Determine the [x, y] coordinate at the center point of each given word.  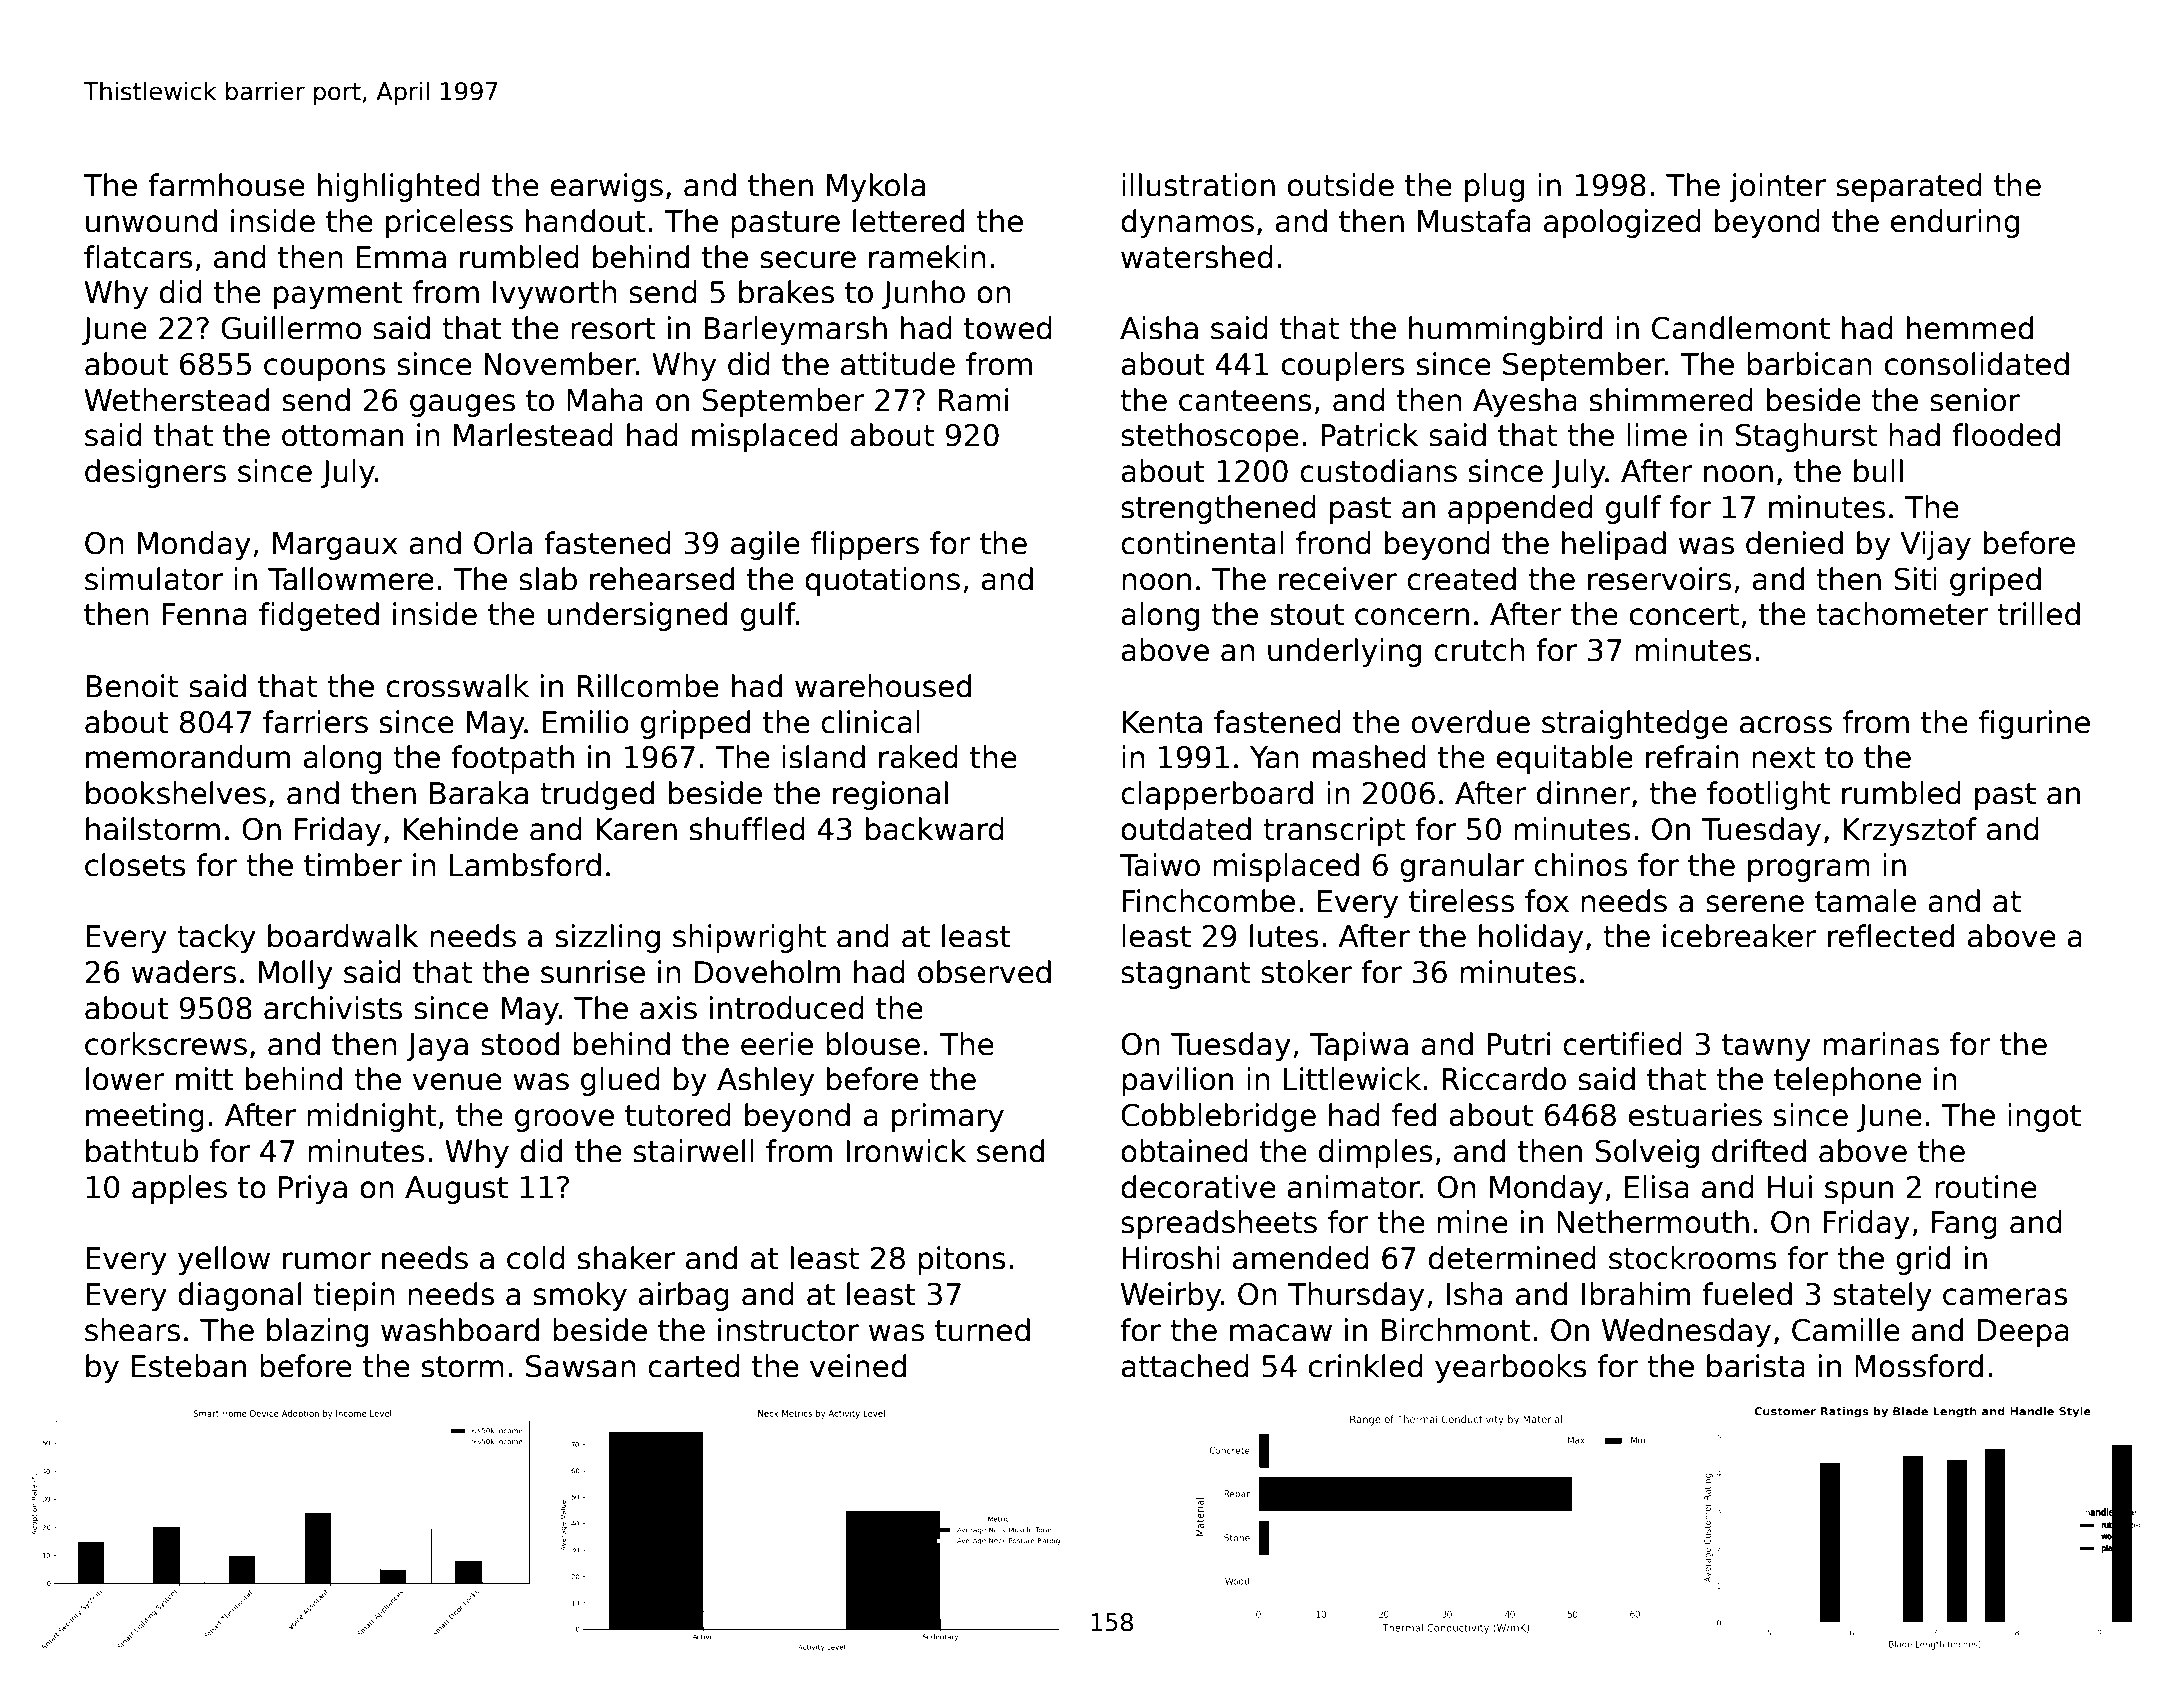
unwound [151, 221]
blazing [317, 1332]
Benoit [132, 686]
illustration [1198, 185]
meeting [145, 1117]
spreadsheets [1219, 1224]
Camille [1846, 1330]
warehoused [883, 686]
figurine [2034, 724]
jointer [1778, 187]
